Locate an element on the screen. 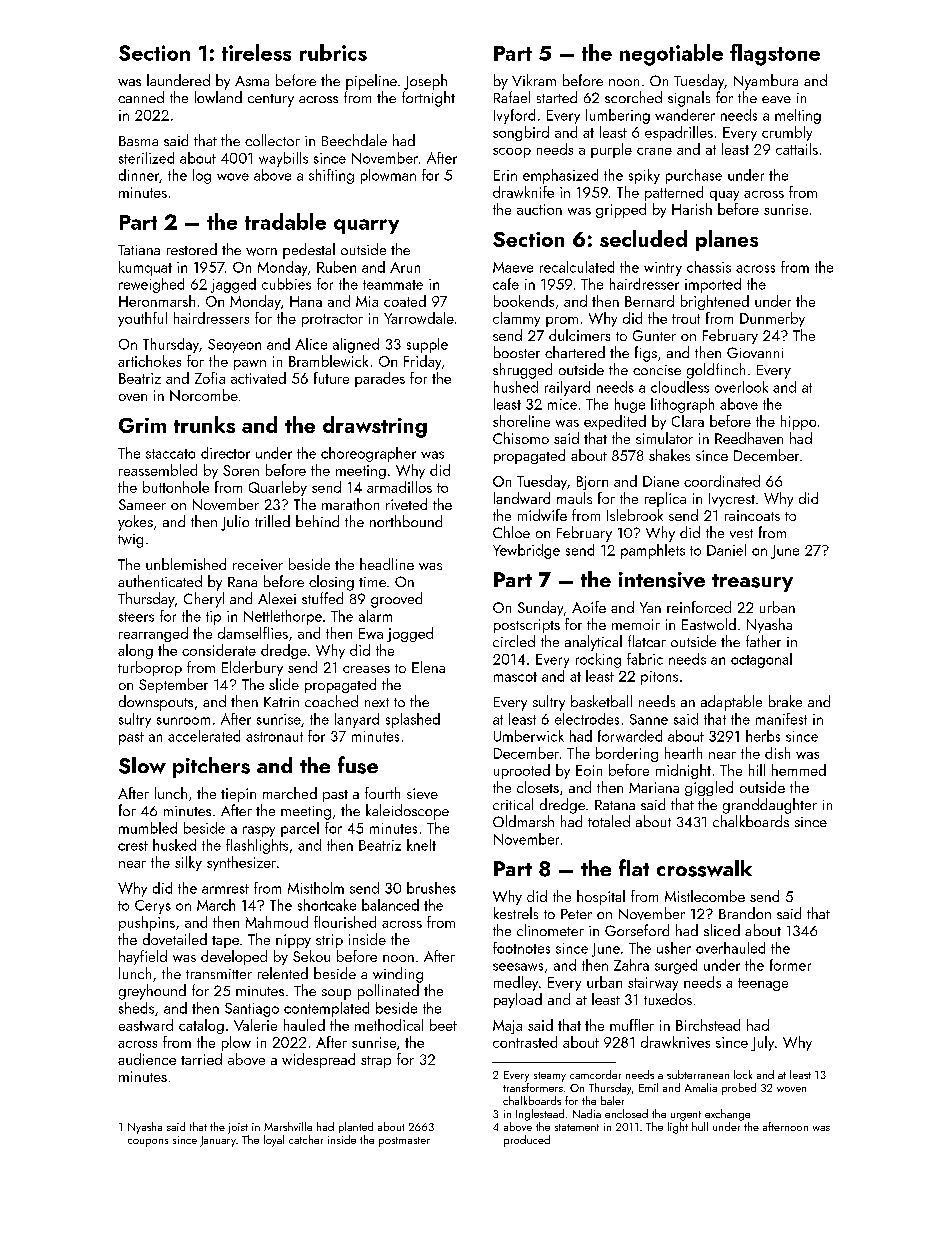  Julio is located at coordinates (235, 523).
